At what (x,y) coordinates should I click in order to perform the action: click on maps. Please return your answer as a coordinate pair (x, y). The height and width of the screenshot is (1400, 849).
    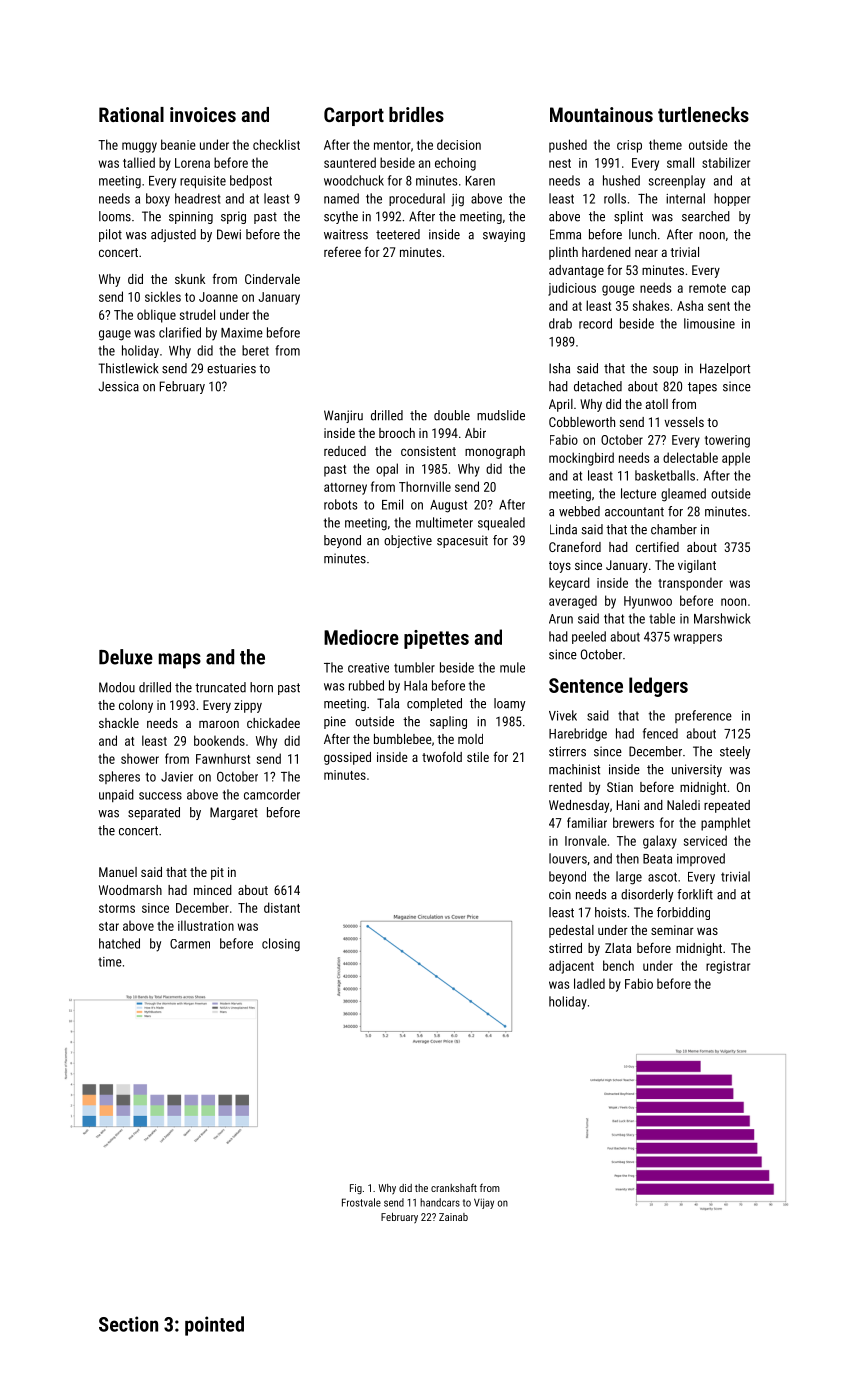
    Looking at the image, I should click on (180, 661).
